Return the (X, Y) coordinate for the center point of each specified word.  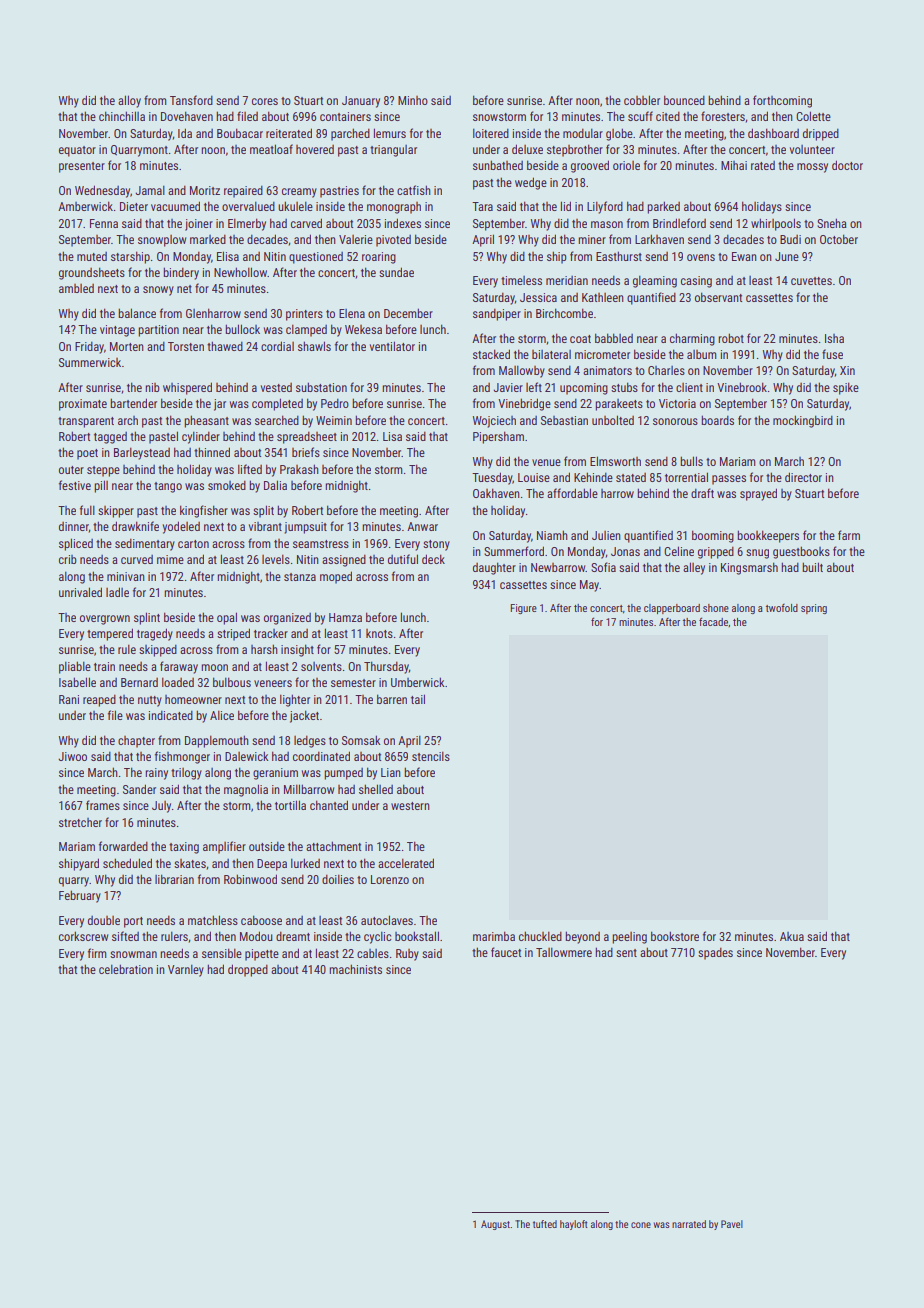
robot (731, 338)
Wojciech (494, 422)
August (495, 1225)
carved (306, 223)
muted (92, 256)
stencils (431, 756)
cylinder (201, 437)
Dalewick (247, 756)
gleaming (655, 281)
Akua (792, 936)
